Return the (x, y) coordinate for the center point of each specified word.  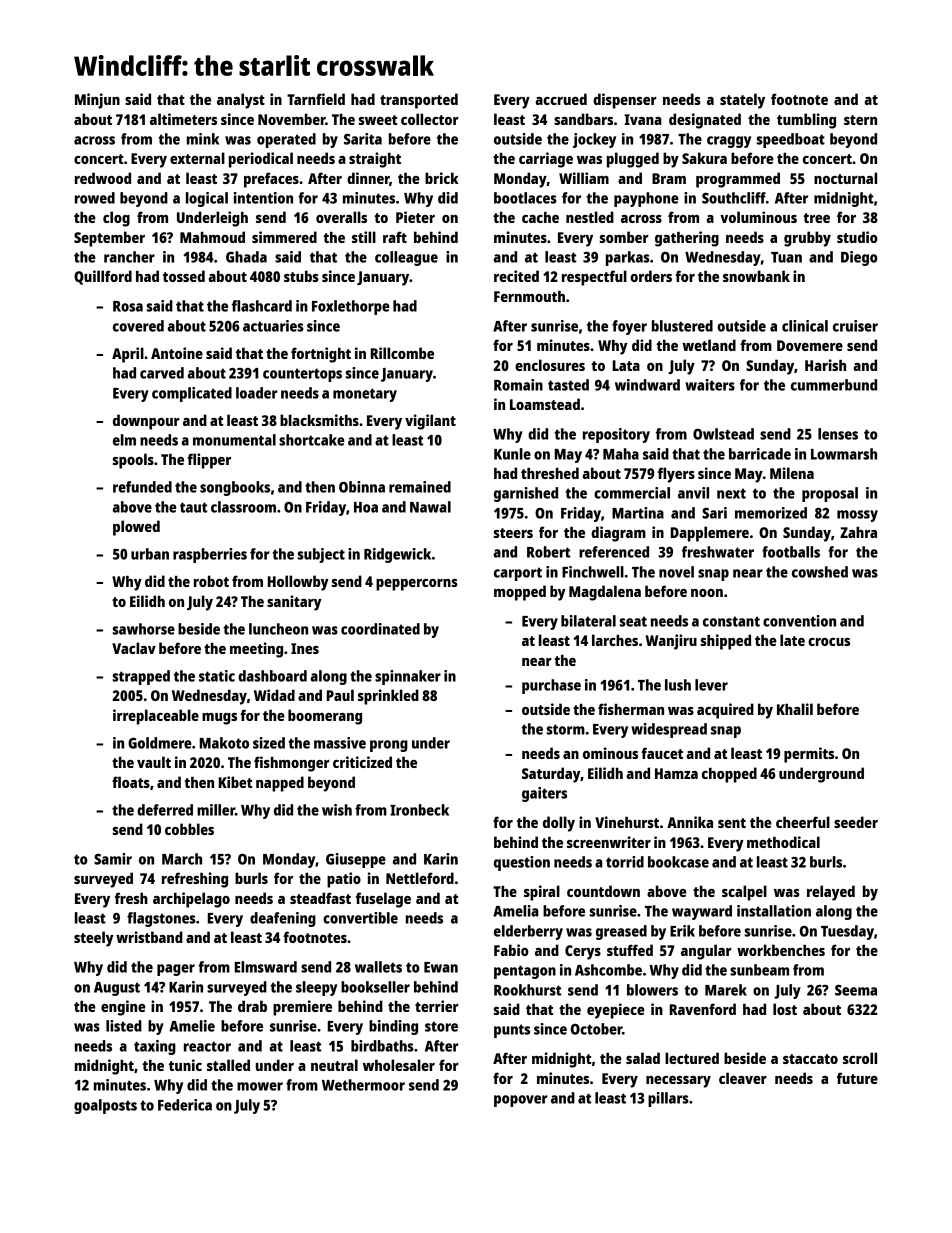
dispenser (625, 101)
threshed (550, 473)
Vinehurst (627, 822)
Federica (185, 1105)
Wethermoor (363, 1085)
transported (419, 101)
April (128, 355)
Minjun (97, 101)
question (522, 863)
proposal (830, 494)
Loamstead (545, 404)
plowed (136, 528)
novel (676, 572)
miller (216, 810)
